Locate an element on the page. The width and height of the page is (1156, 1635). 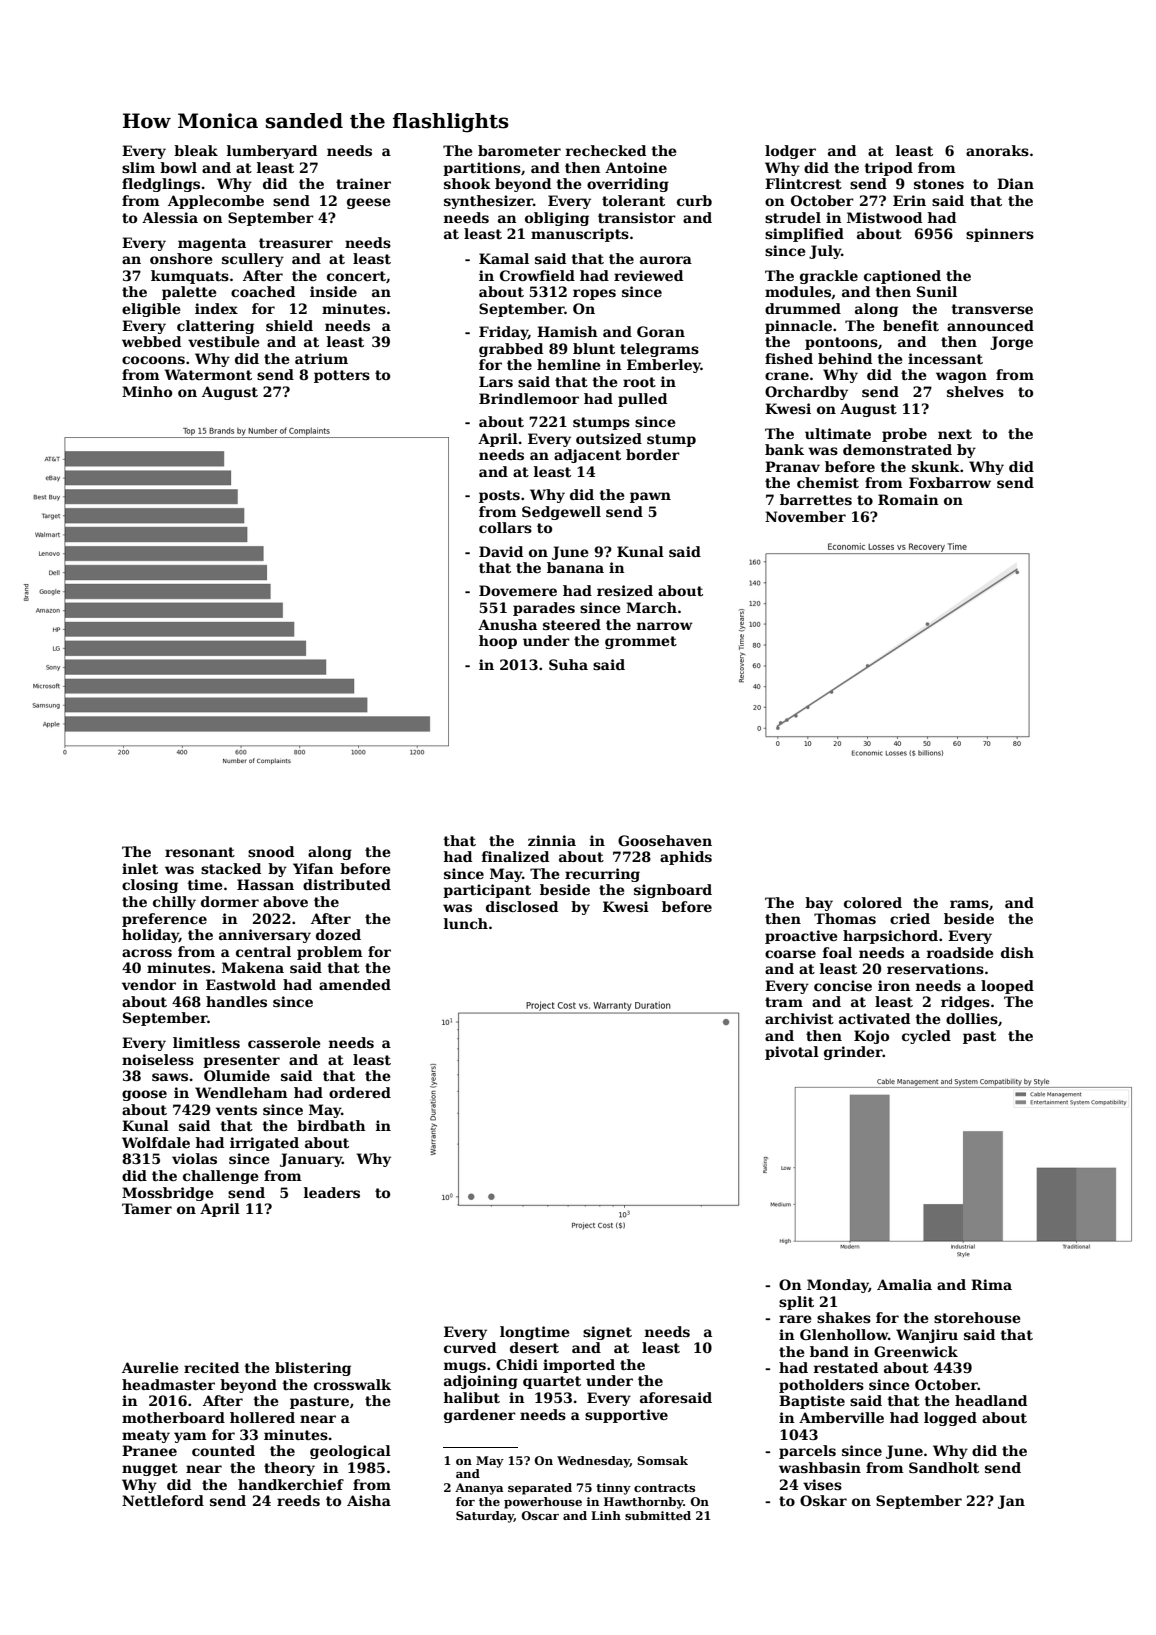
pawn is located at coordinates (650, 497).
